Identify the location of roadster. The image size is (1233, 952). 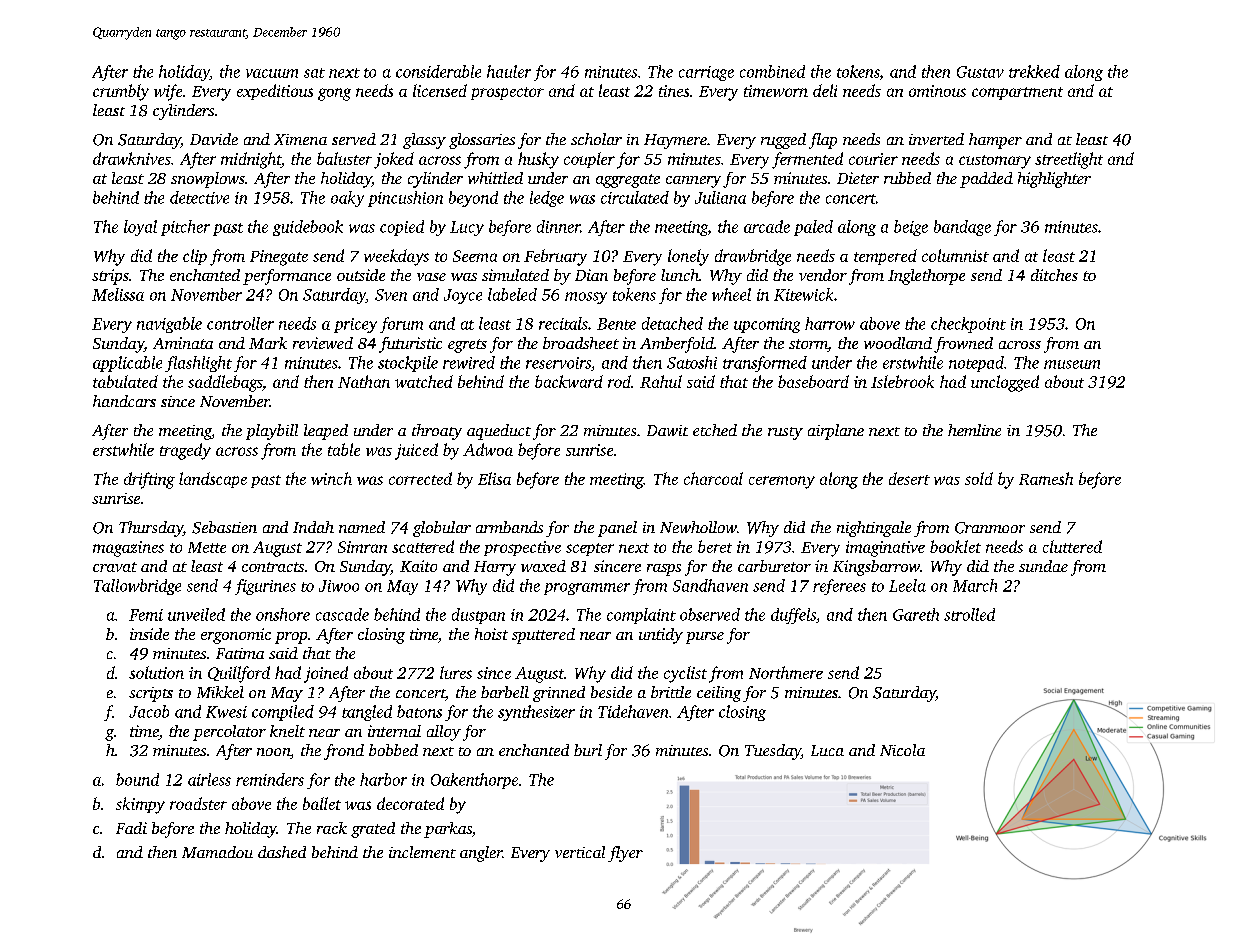
(198, 803).
